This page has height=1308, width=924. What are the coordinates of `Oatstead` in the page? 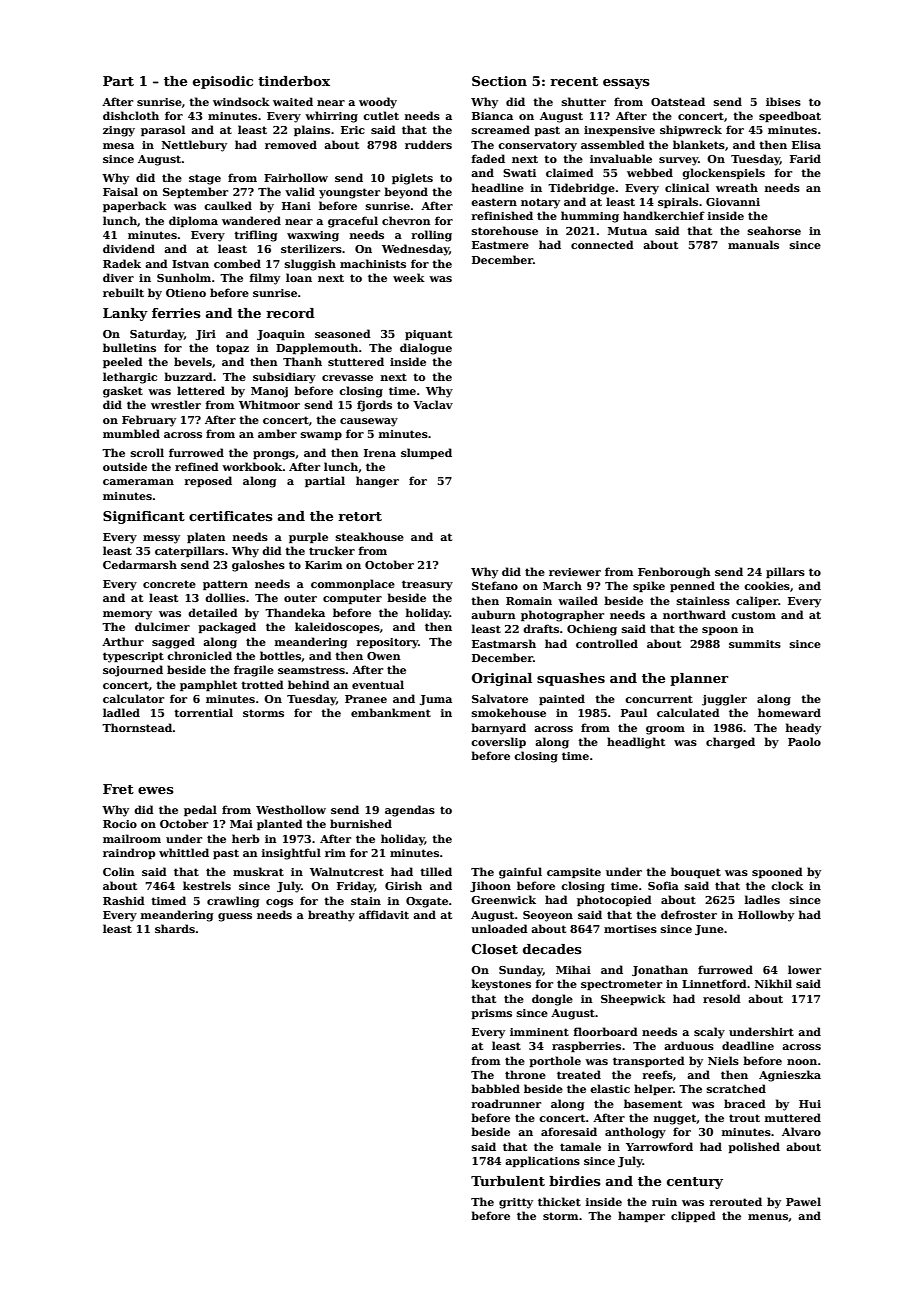 It's located at (678, 101).
